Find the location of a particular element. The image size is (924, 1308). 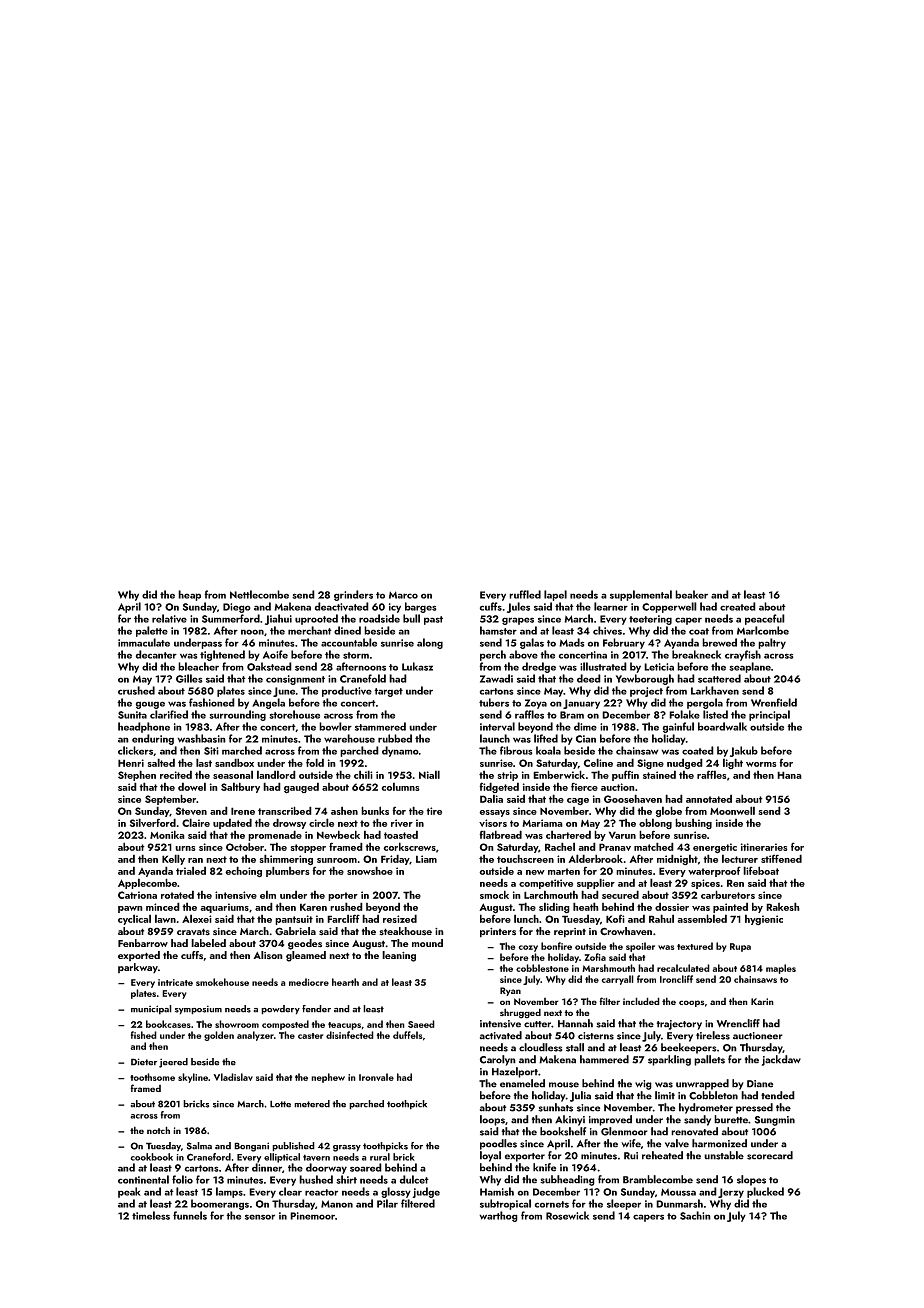

Kelly is located at coordinates (173, 859).
